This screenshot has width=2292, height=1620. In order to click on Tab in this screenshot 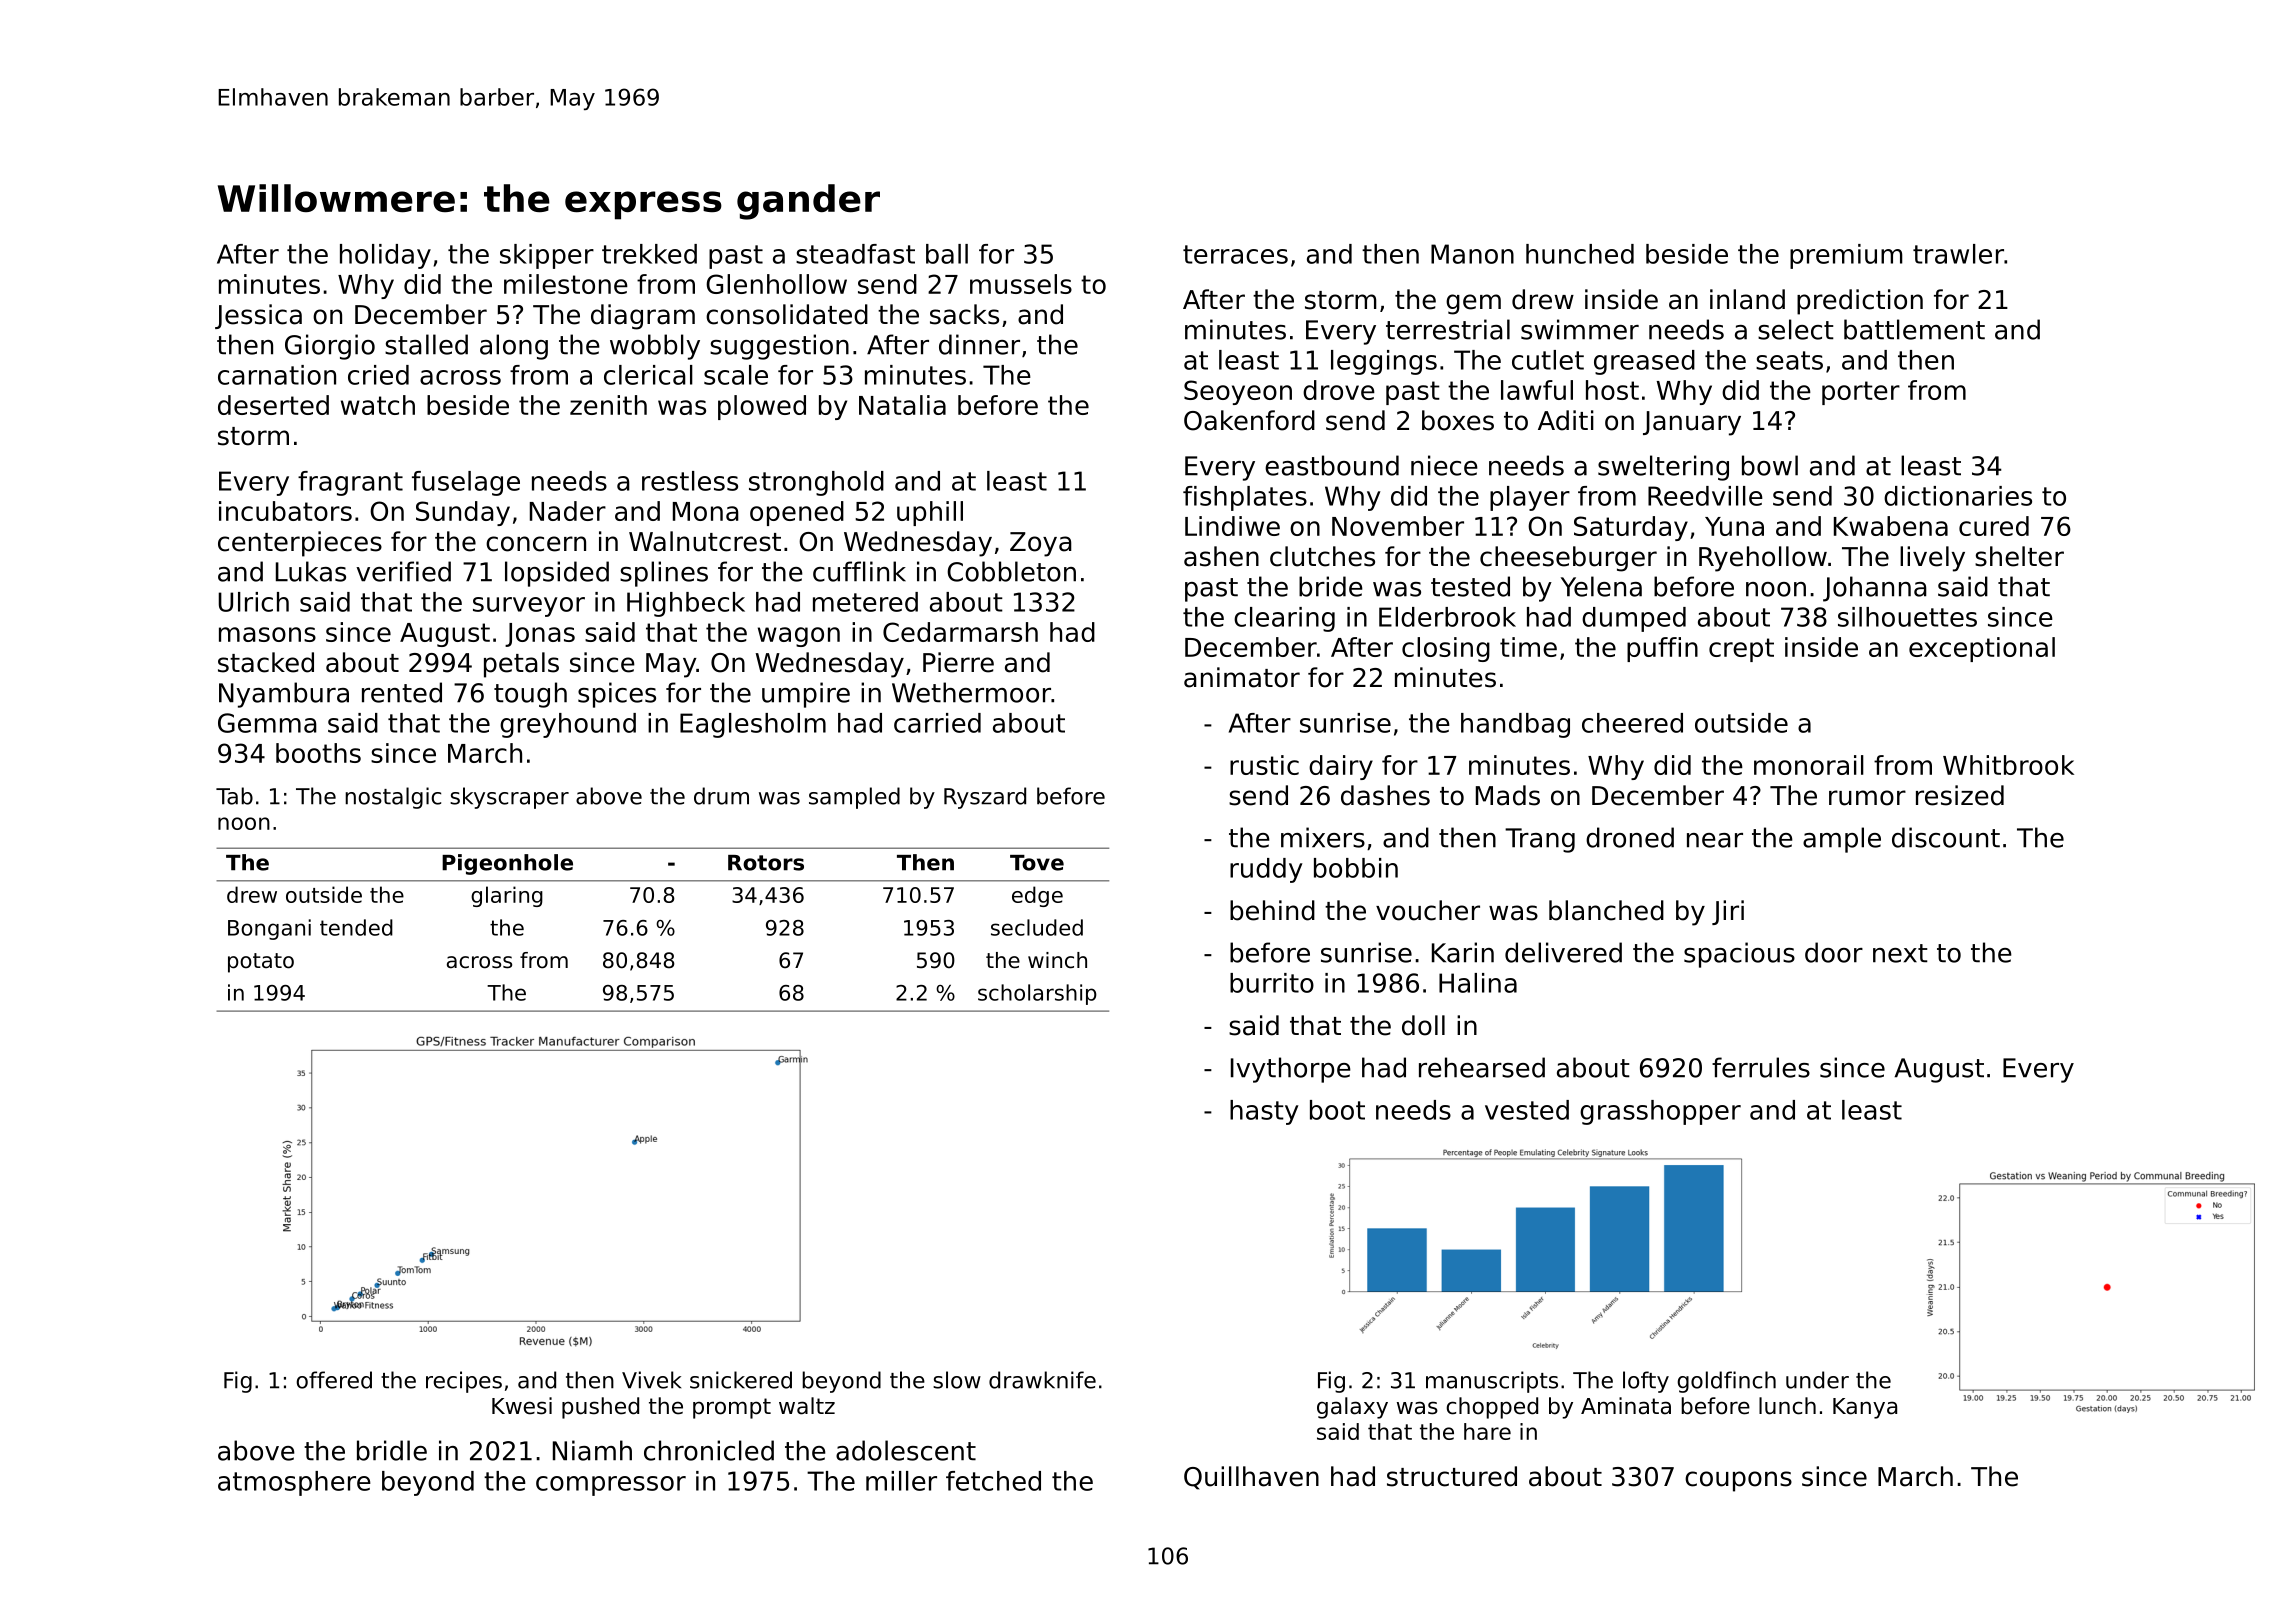, I will do `click(234, 796)`.
